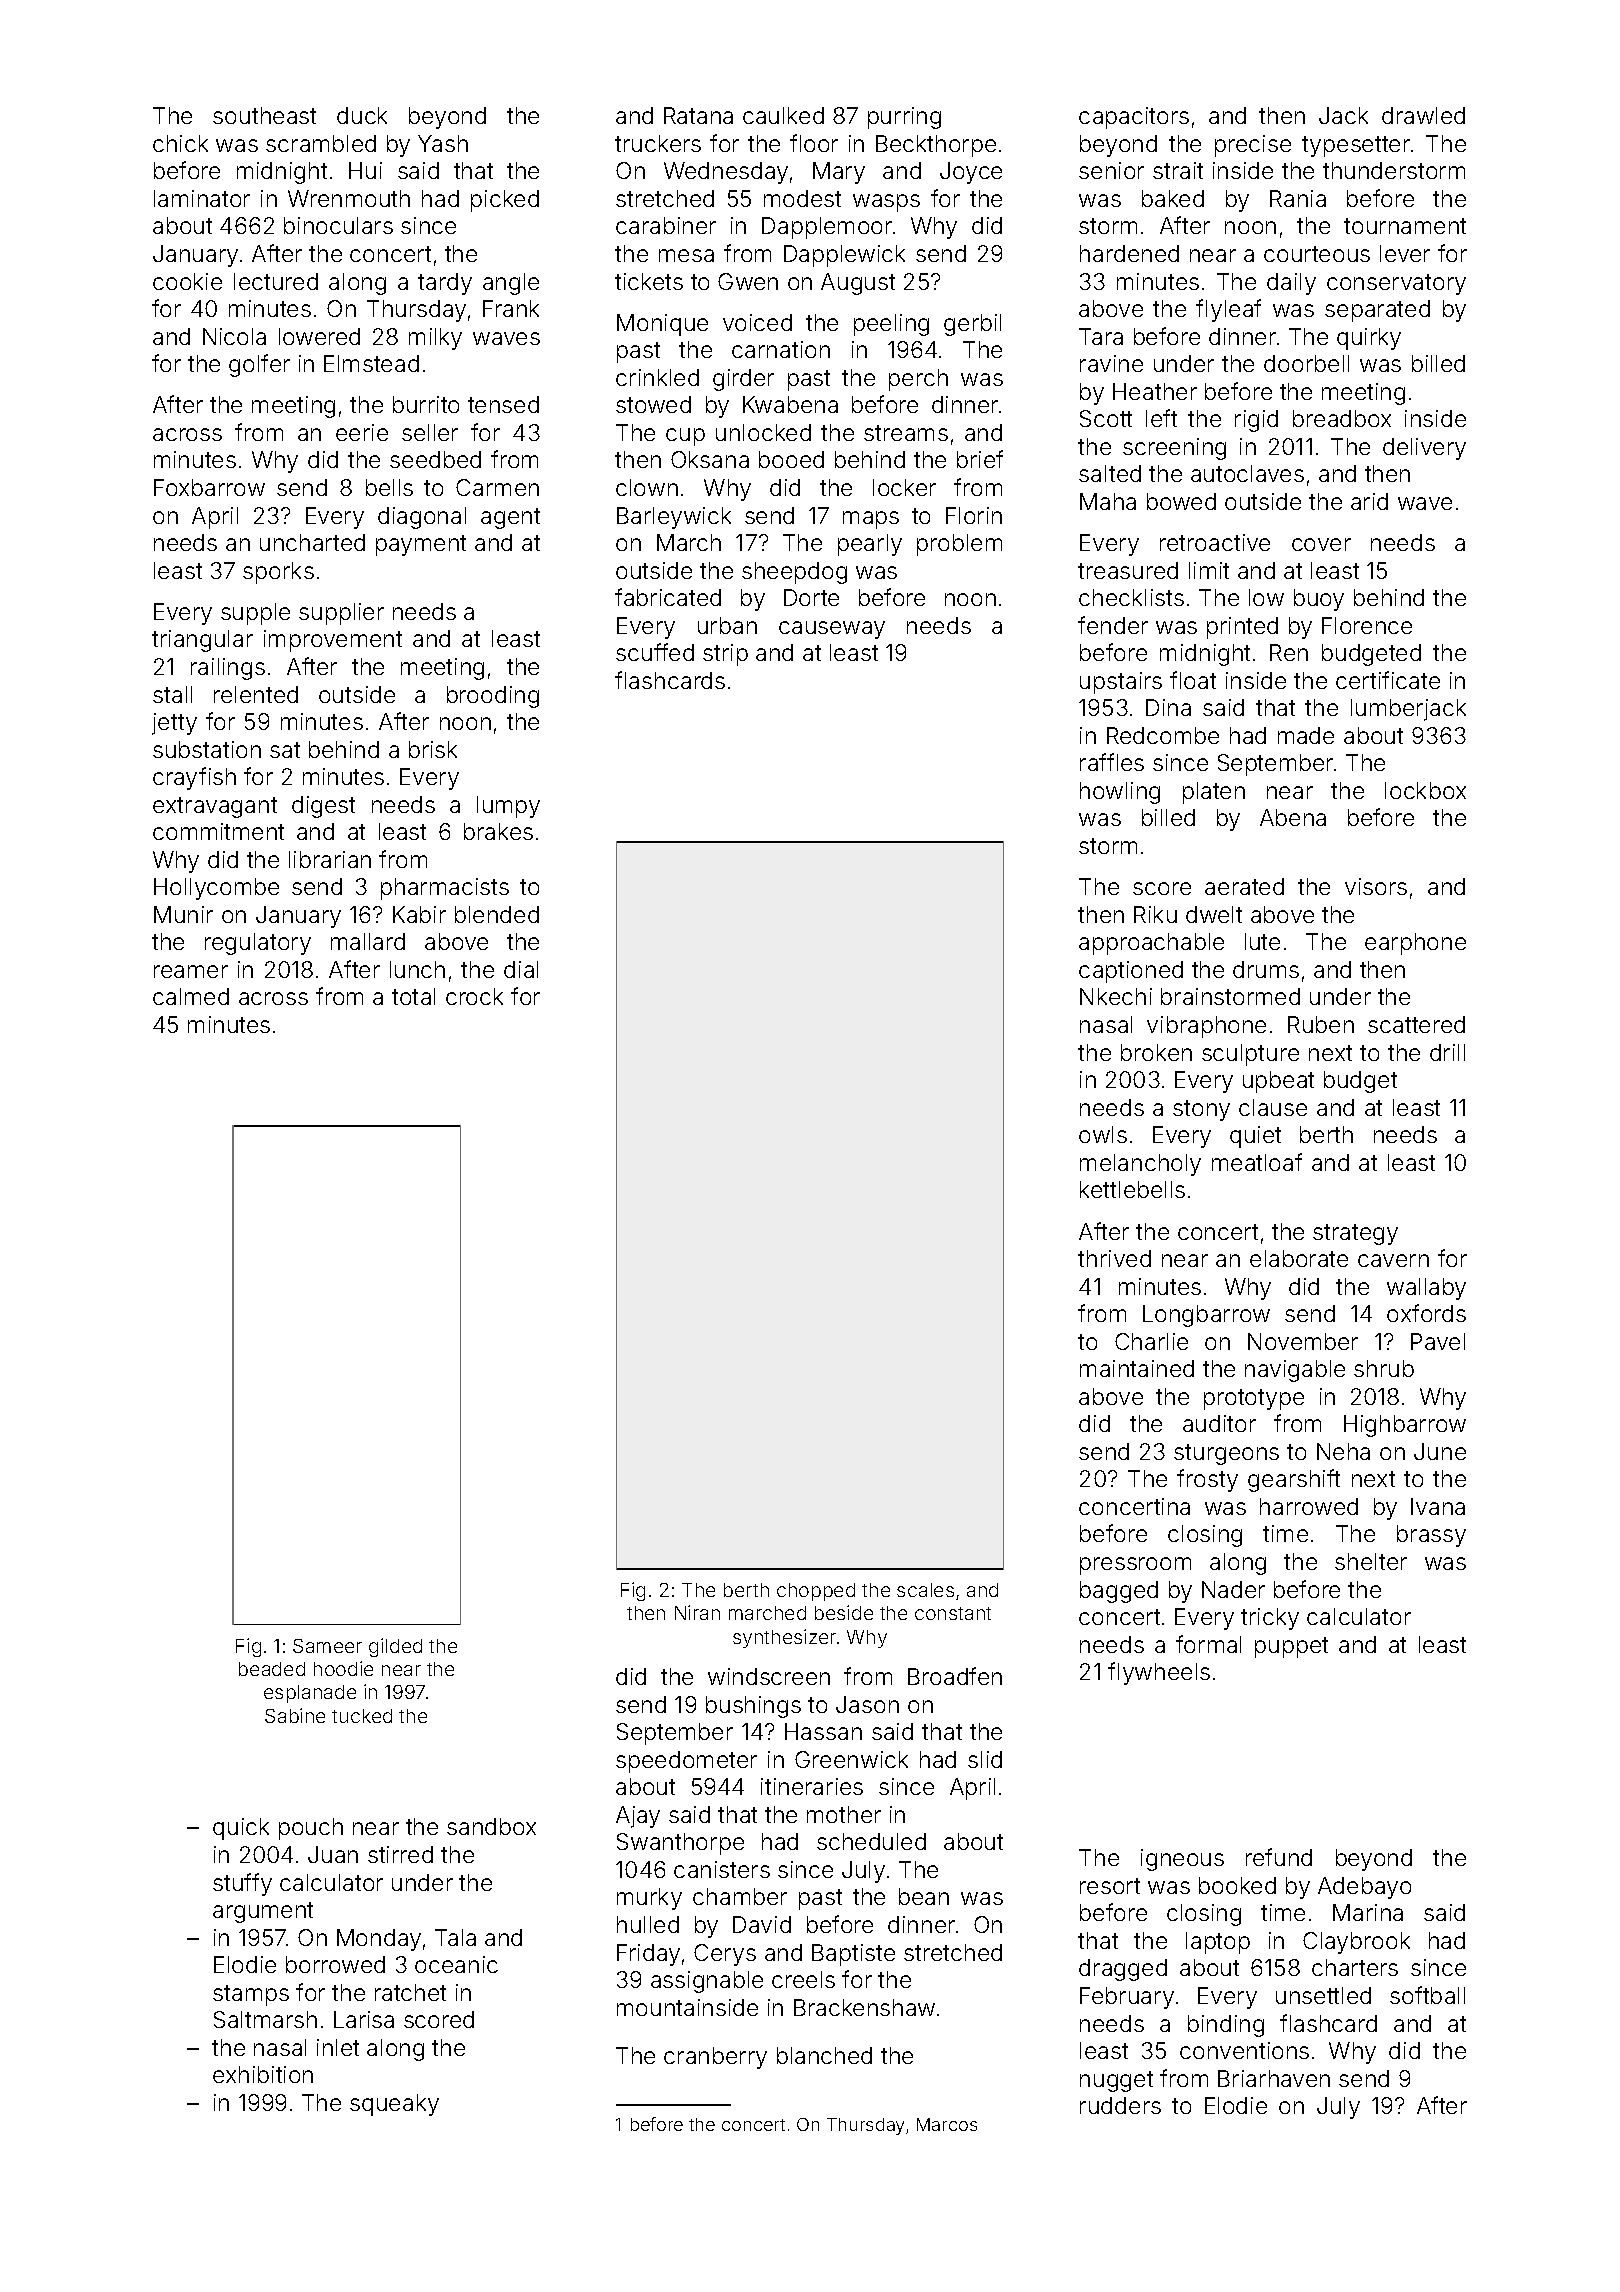  Describe the element at coordinates (263, 1912) in the image. I see `argument` at that location.
